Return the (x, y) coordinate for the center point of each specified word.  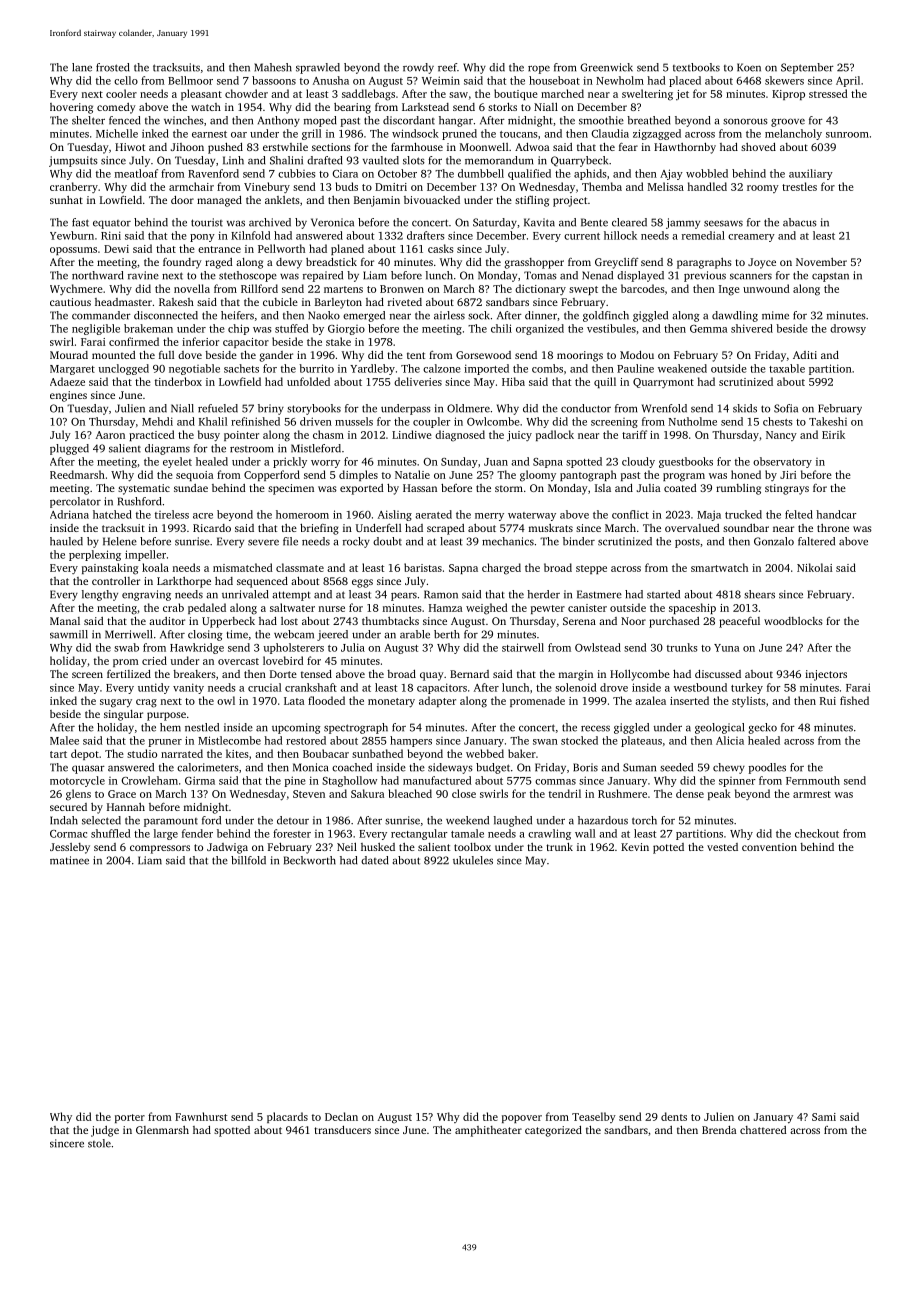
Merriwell (128, 634)
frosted (113, 67)
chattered (763, 1130)
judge (105, 1131)
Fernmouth (813, 780)
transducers (342, 1130)
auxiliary (811, 174)
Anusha (331, 80)
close (464, 793)
